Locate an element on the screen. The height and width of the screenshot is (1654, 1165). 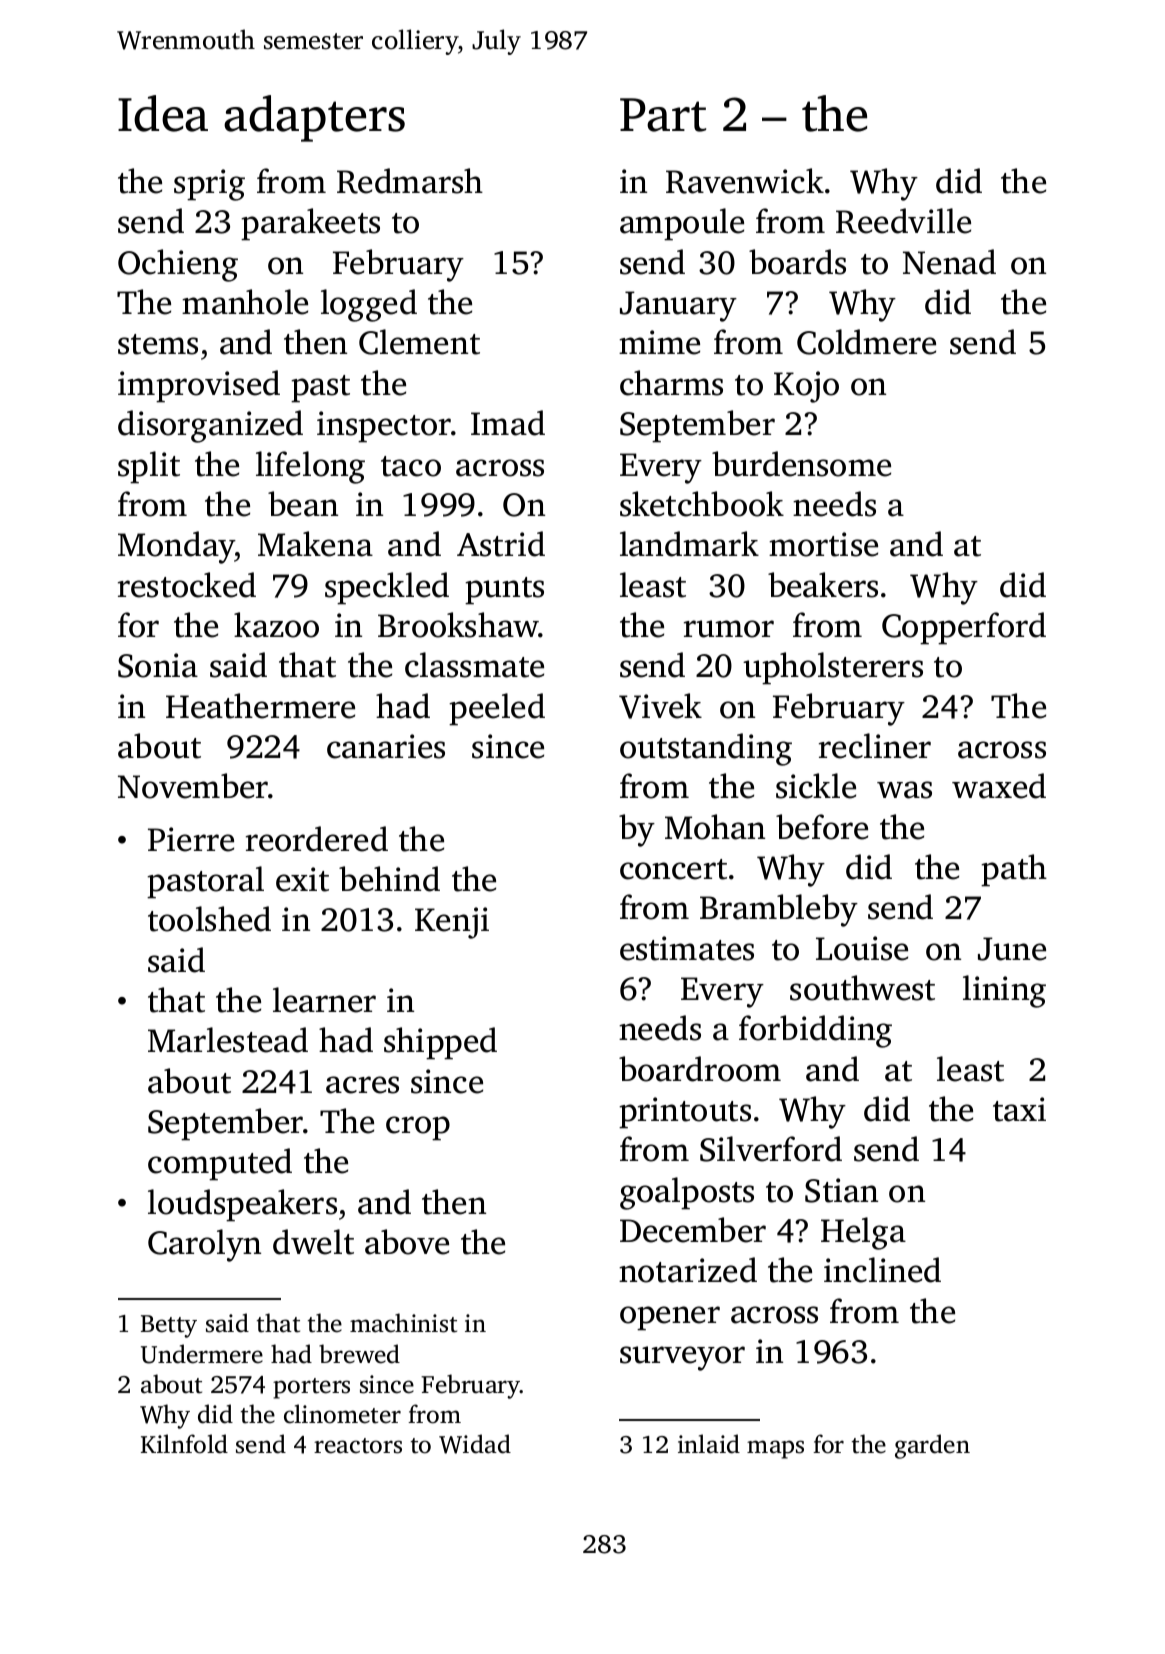
Pierre is located at coordinates (191, 839).
